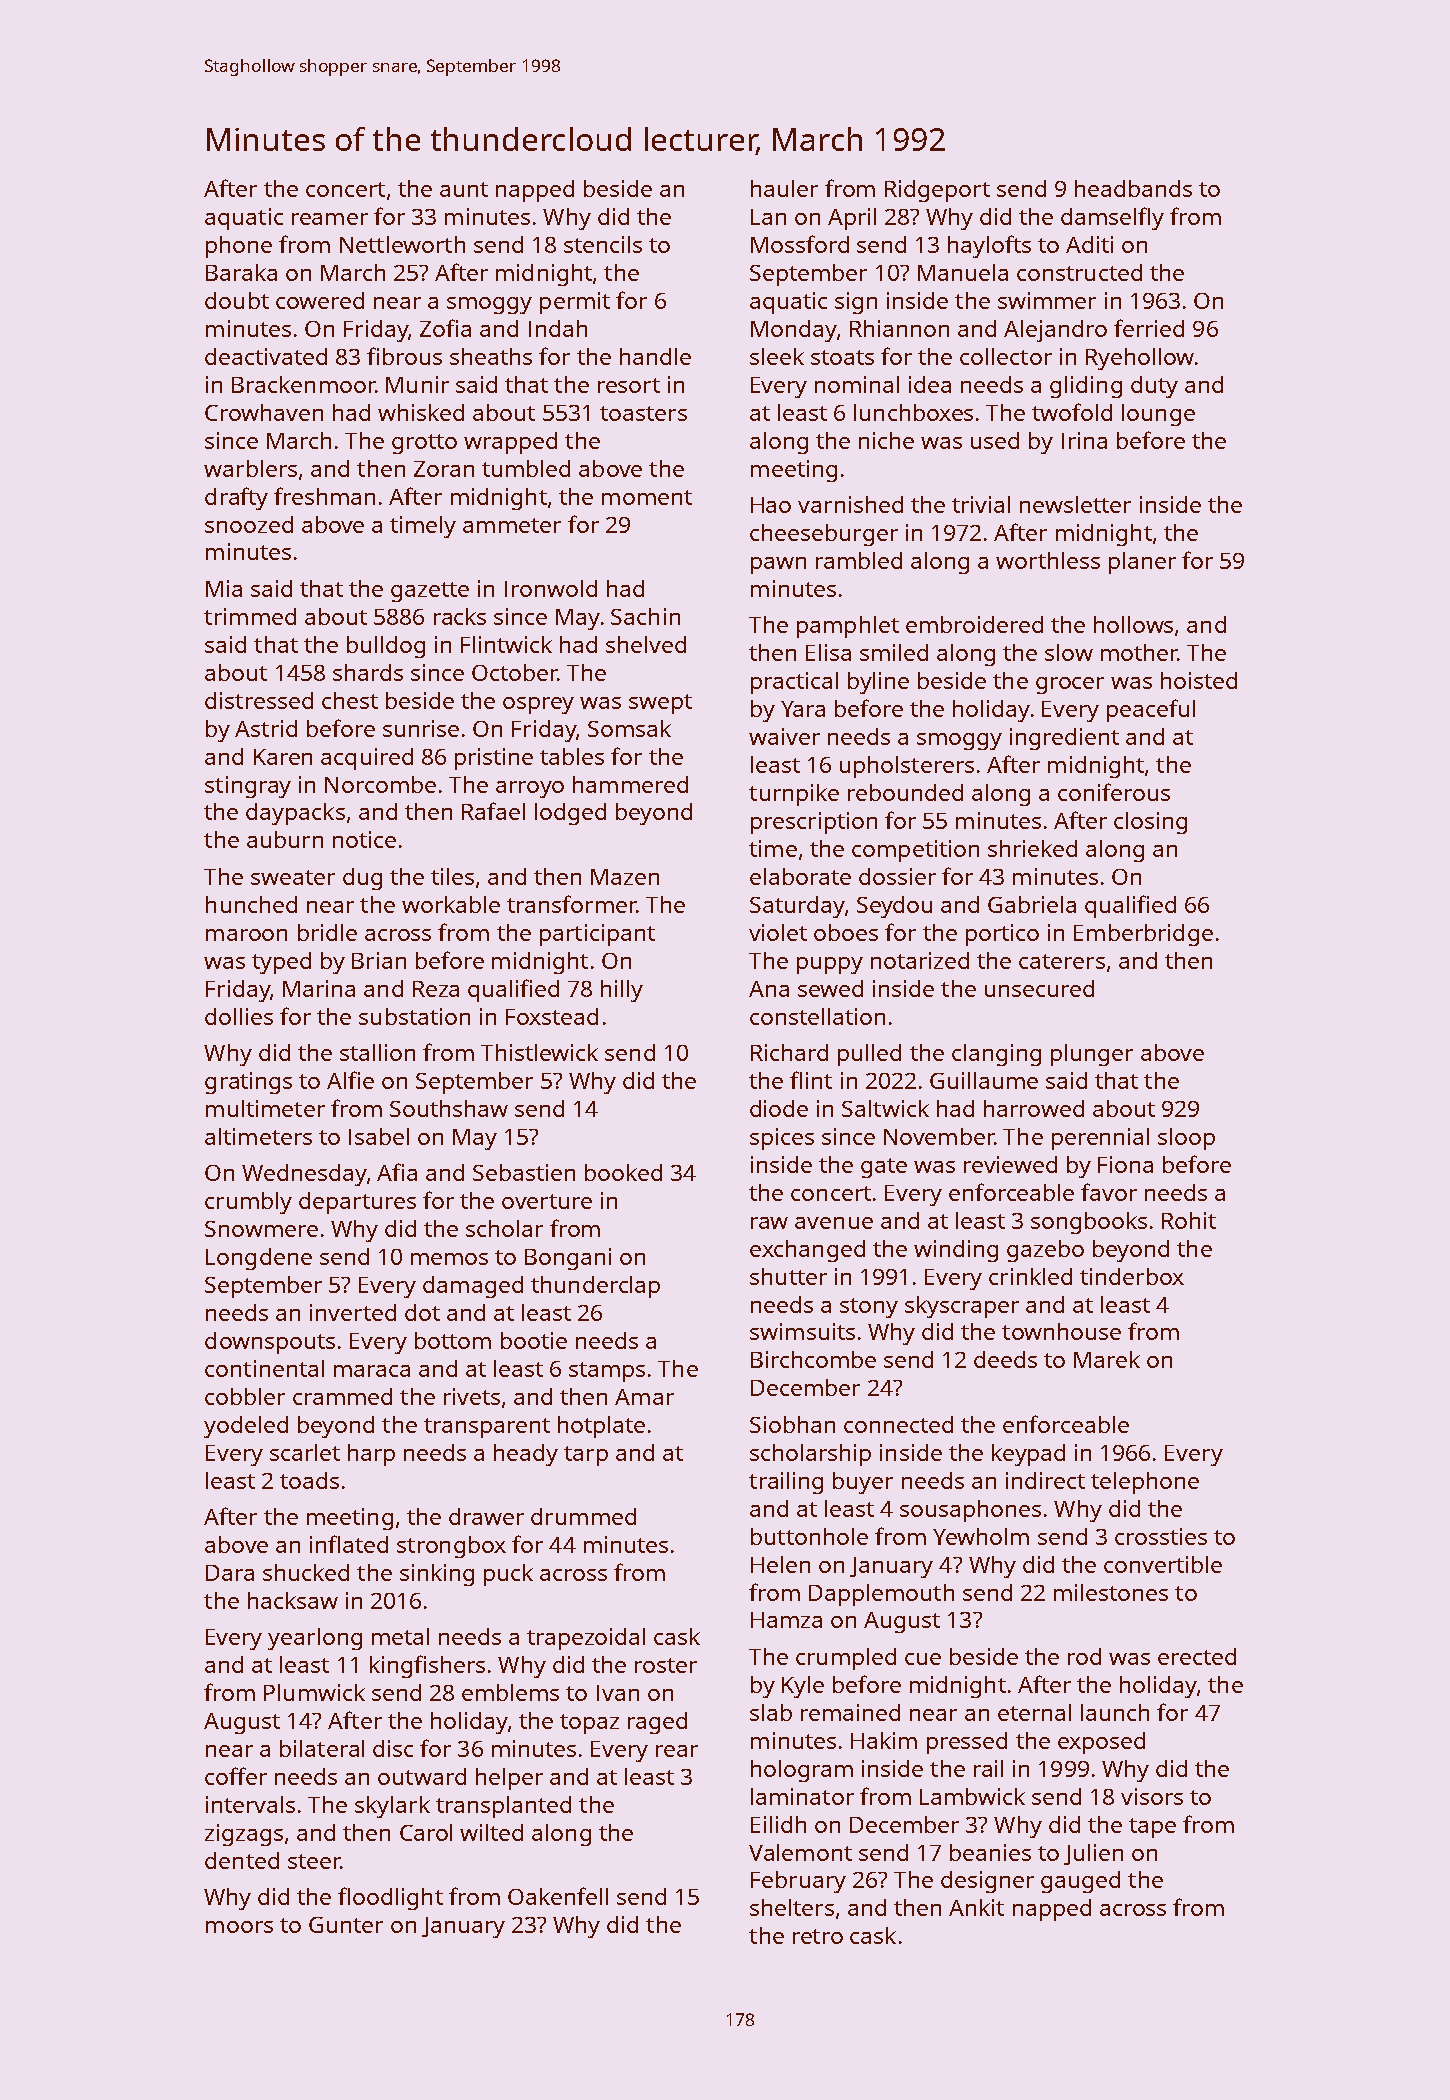 The width and height of the page is (1450, 2100). I want to click on aunt, so click(464, 189).
